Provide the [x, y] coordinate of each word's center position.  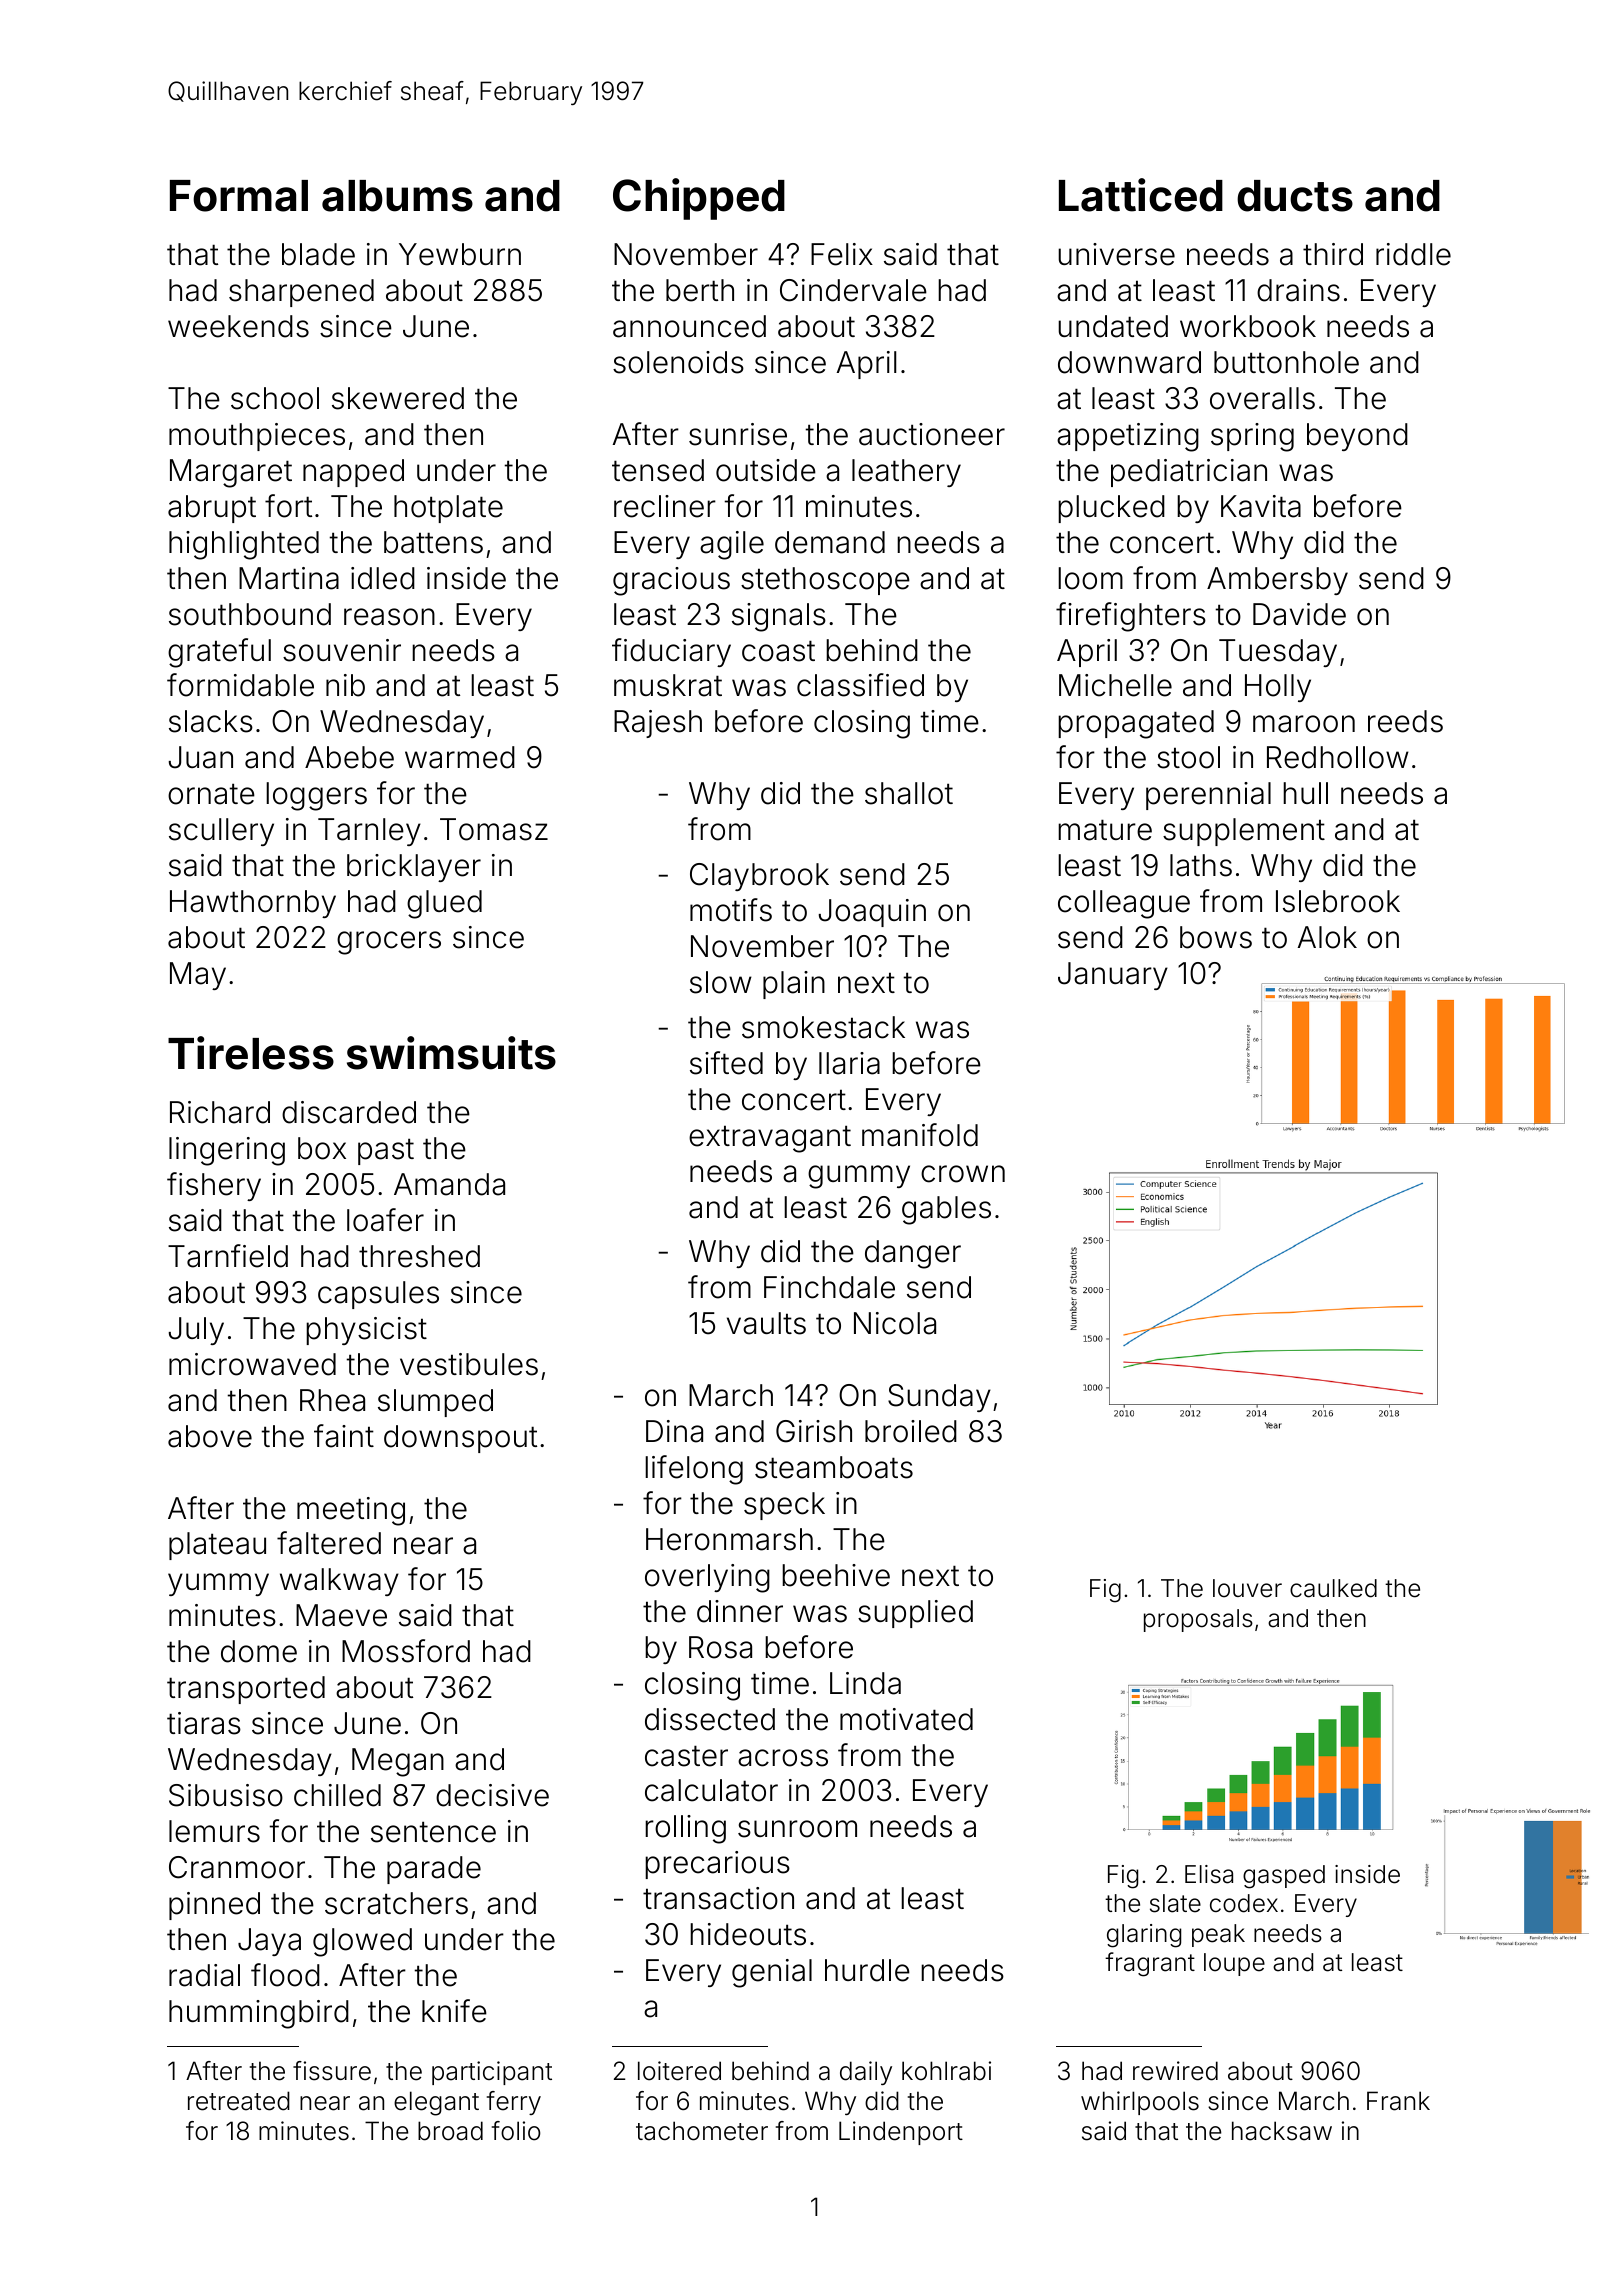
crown [963, 1174]
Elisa [1209, 1874]
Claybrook [759, 877]
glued [444, 904]
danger [913, 1254]
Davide [1299, 614]
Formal [239, 196]
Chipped [699, 199]
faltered [329, 1543]
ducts [1295, 196]
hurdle [867, 1970]
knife [454, 2011]
